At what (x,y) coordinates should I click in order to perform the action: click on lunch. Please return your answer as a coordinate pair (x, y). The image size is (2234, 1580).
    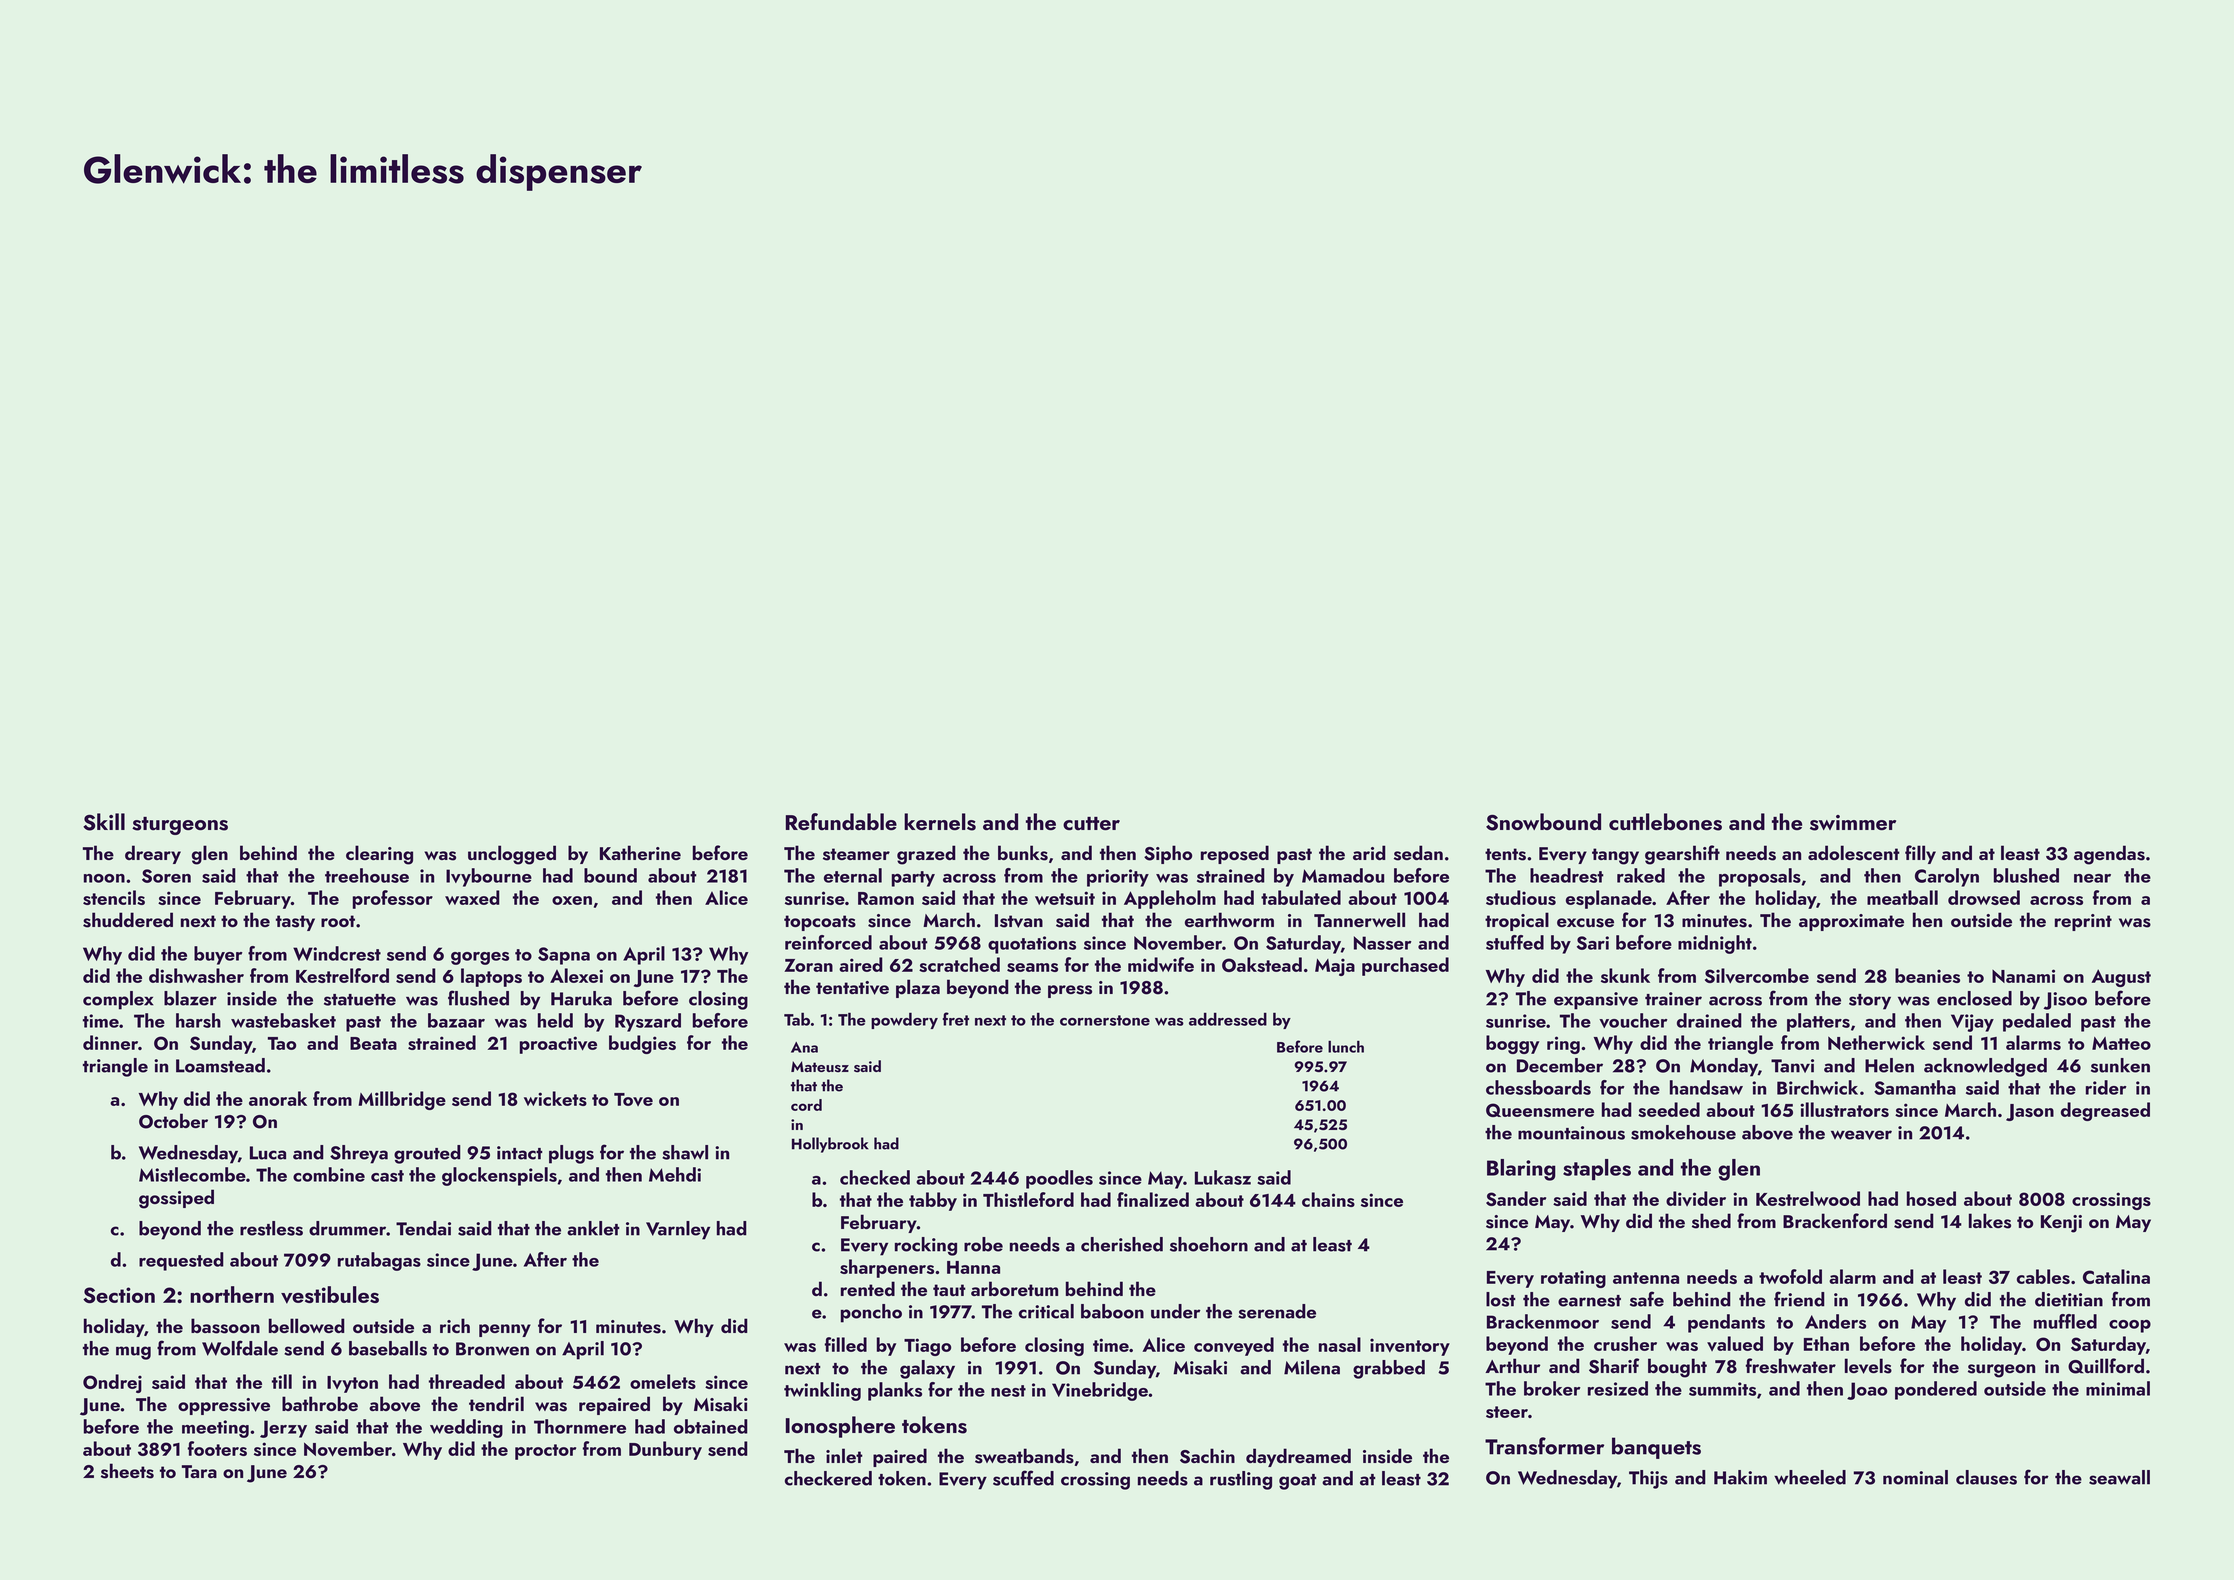
    Looking at the image, I should click on (1346, 1047).
